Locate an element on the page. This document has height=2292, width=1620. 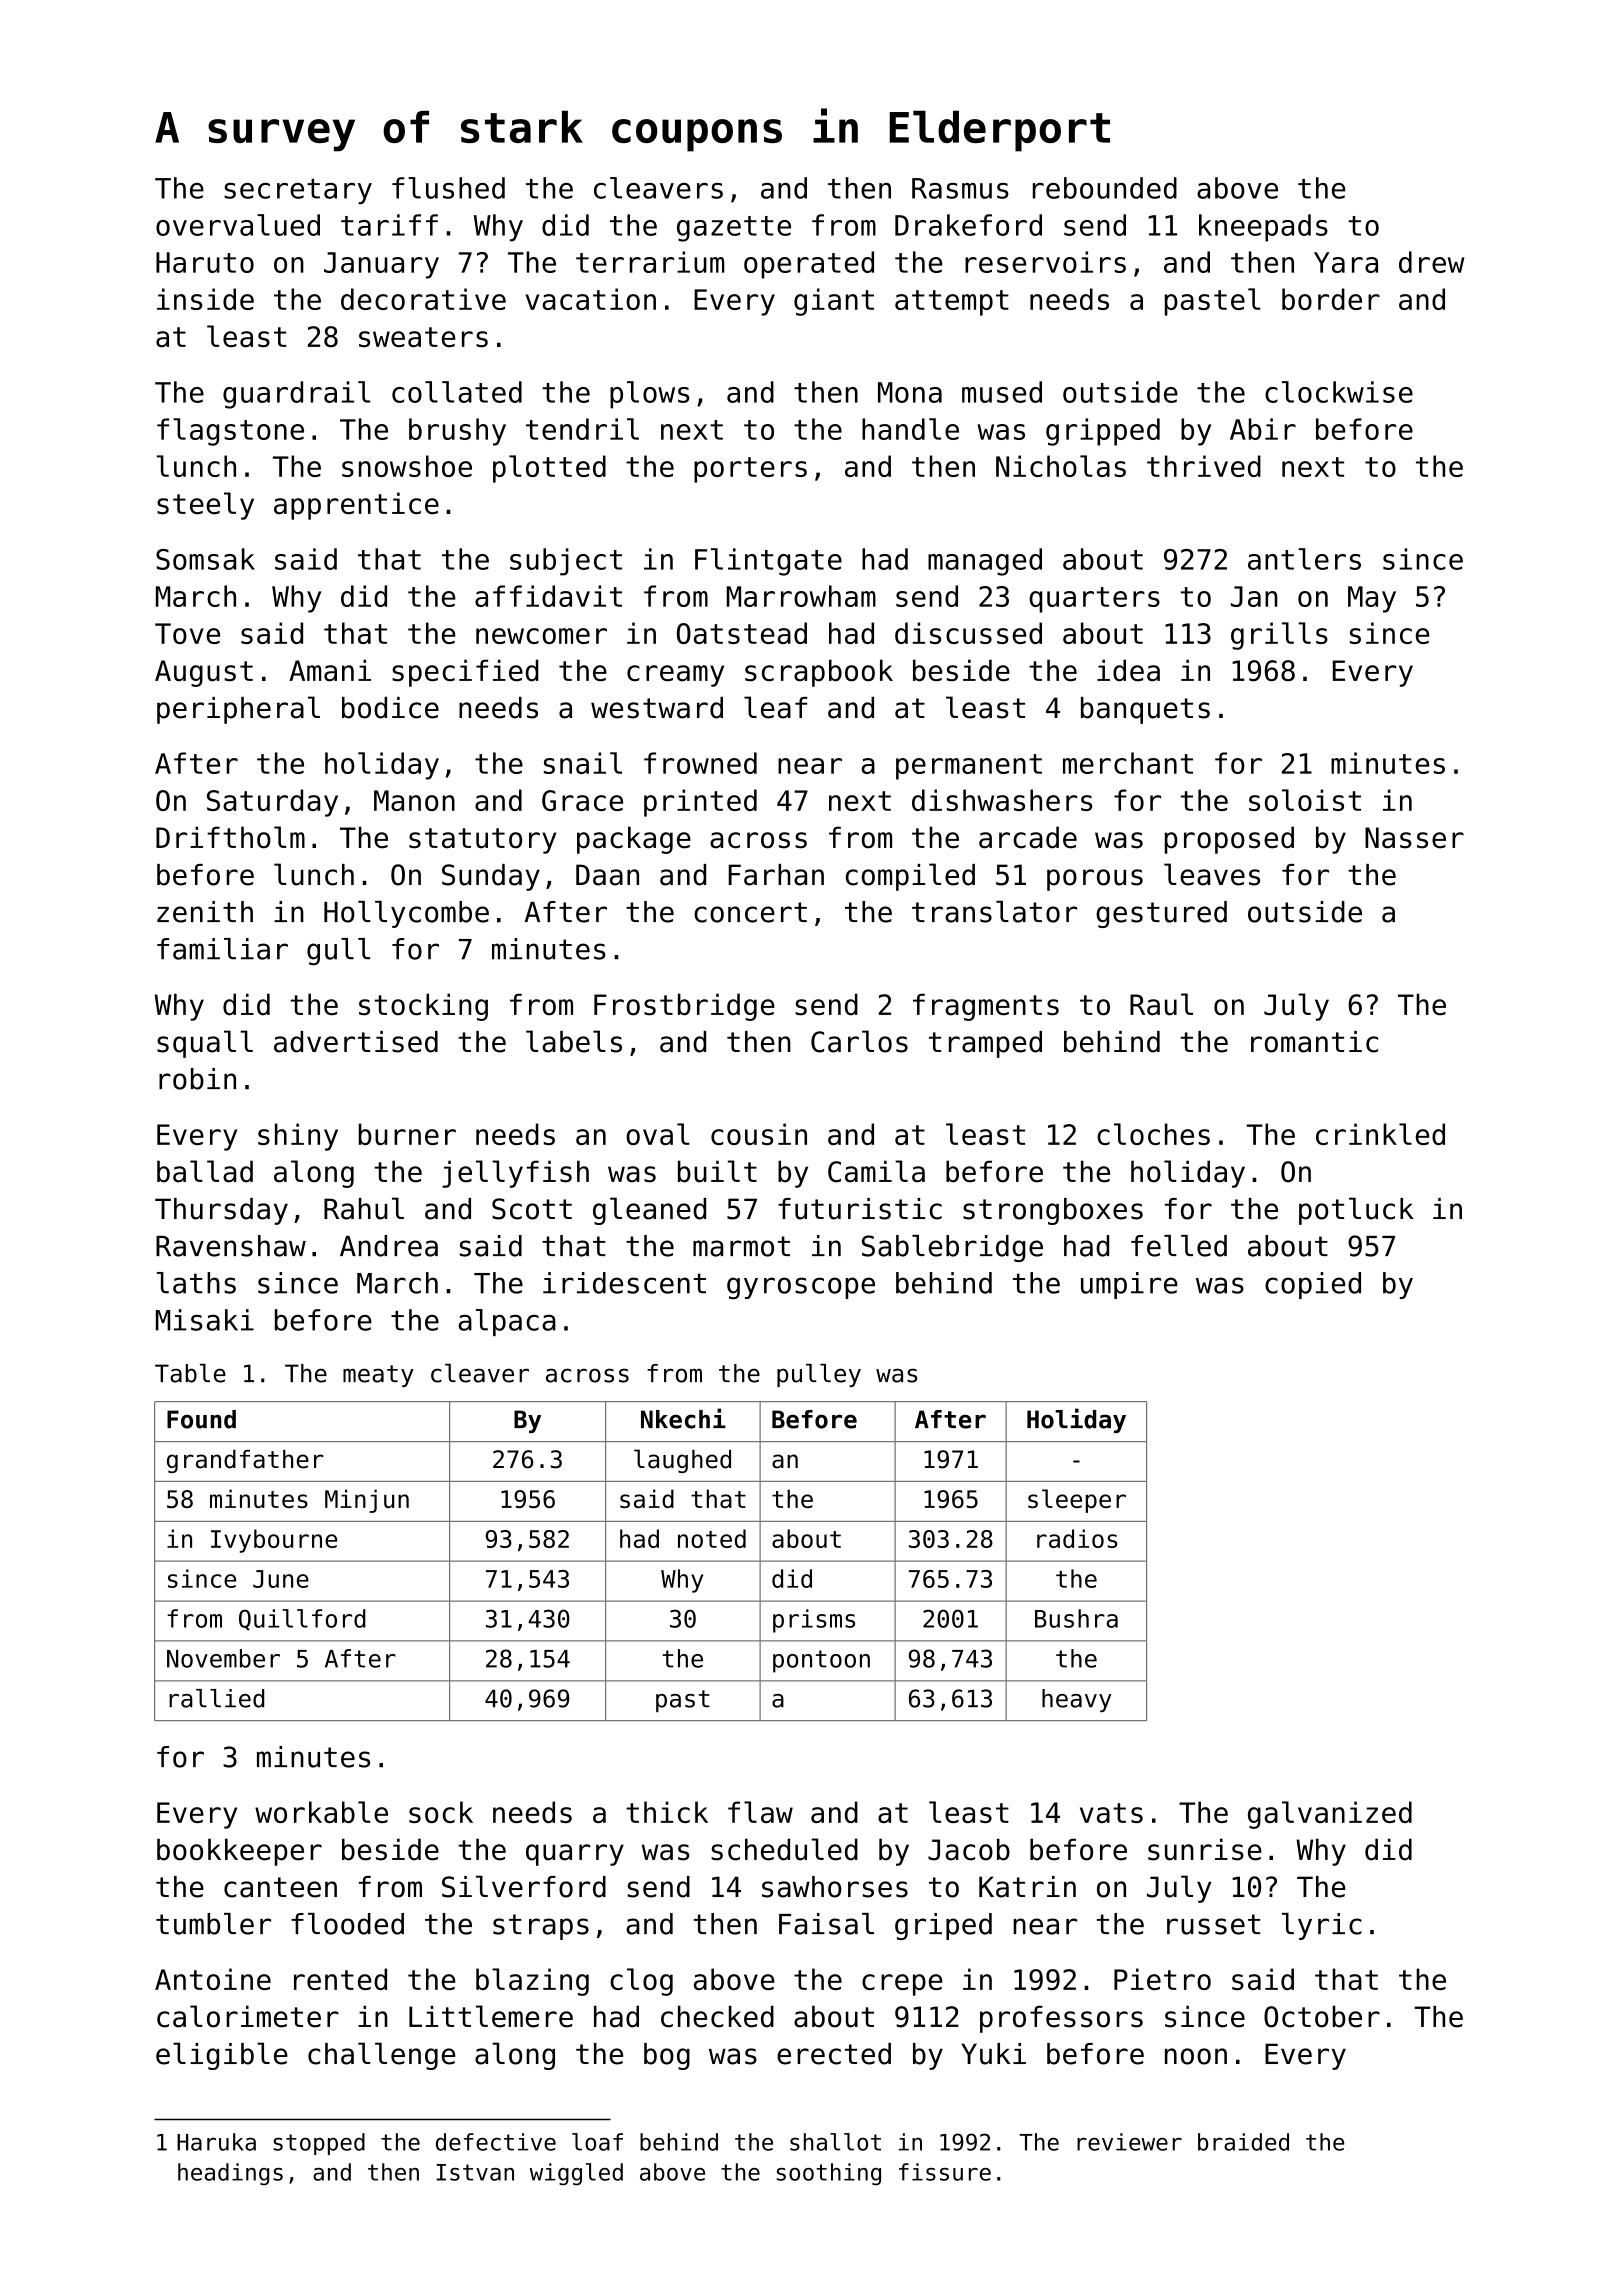
secretary is located at coordinates (298, 191).
